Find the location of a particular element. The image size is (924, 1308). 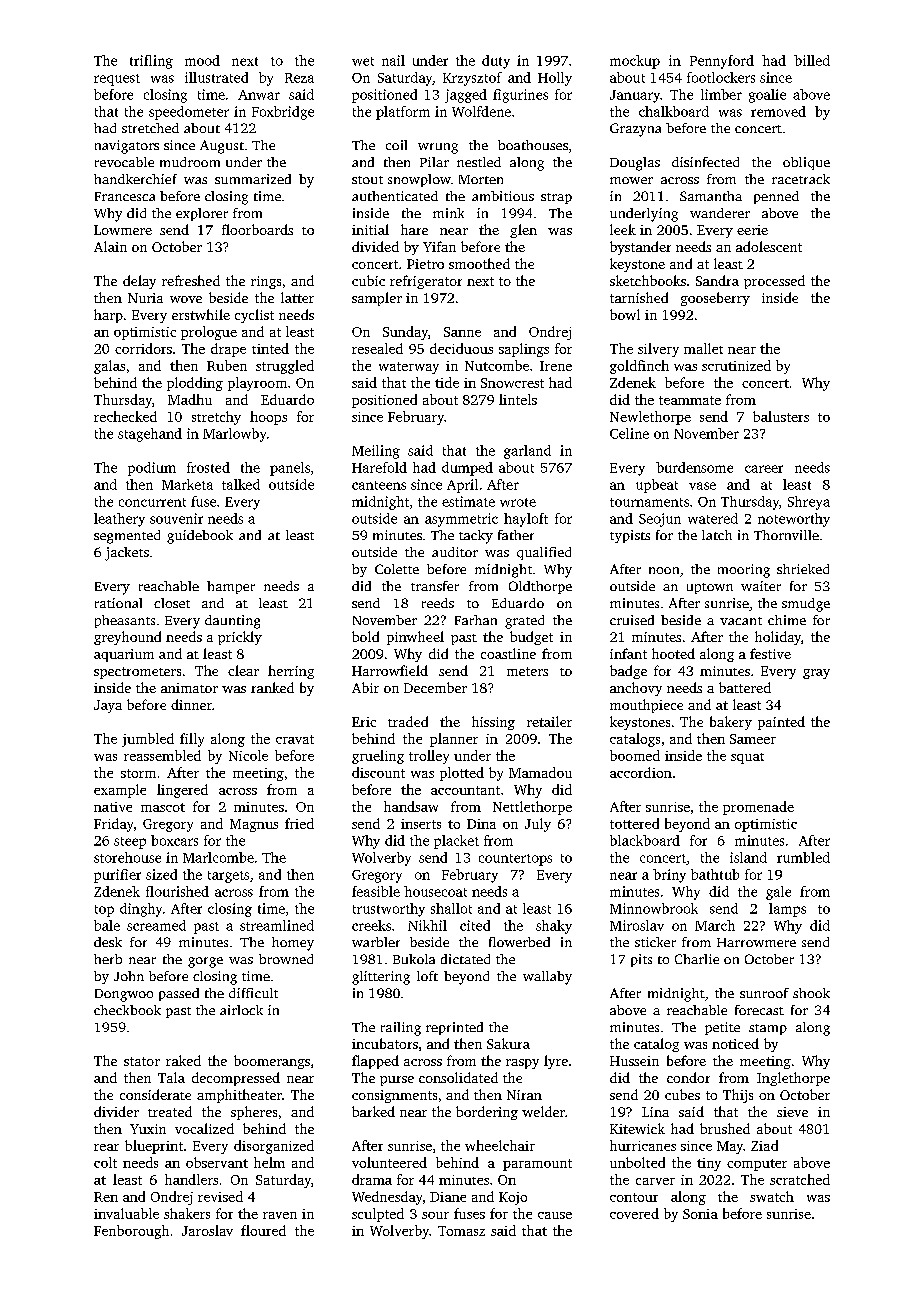

shrieked is located at coordinates (803, 569).
